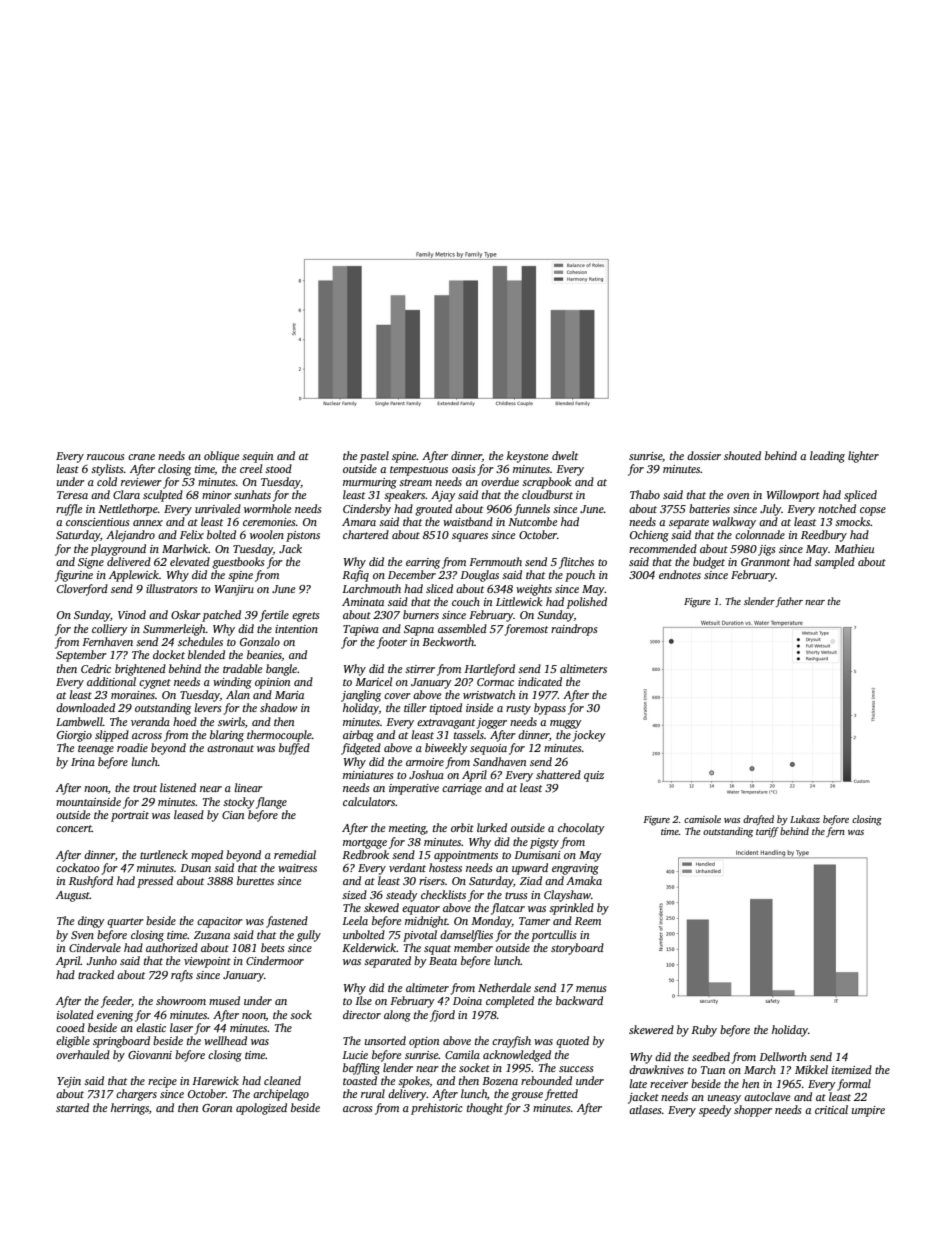 The image size is (952, 1233). What do you see at coordinates (704, 455) in the screenshot?
I see `dossier` at bounding box center [704, 455].
